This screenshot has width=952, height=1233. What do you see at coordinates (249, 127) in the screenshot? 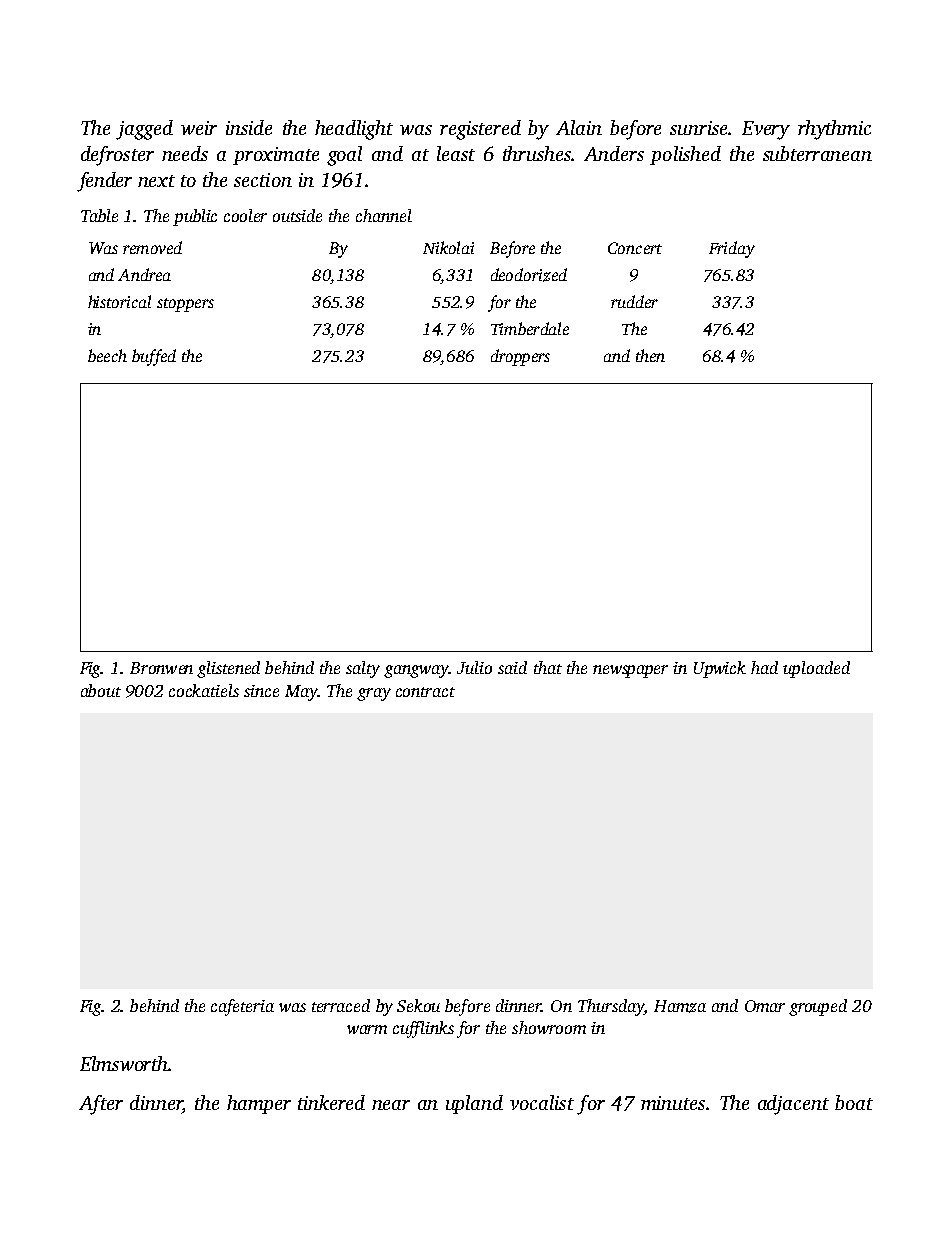
I see `inside` at bounding box center [249, 127].
